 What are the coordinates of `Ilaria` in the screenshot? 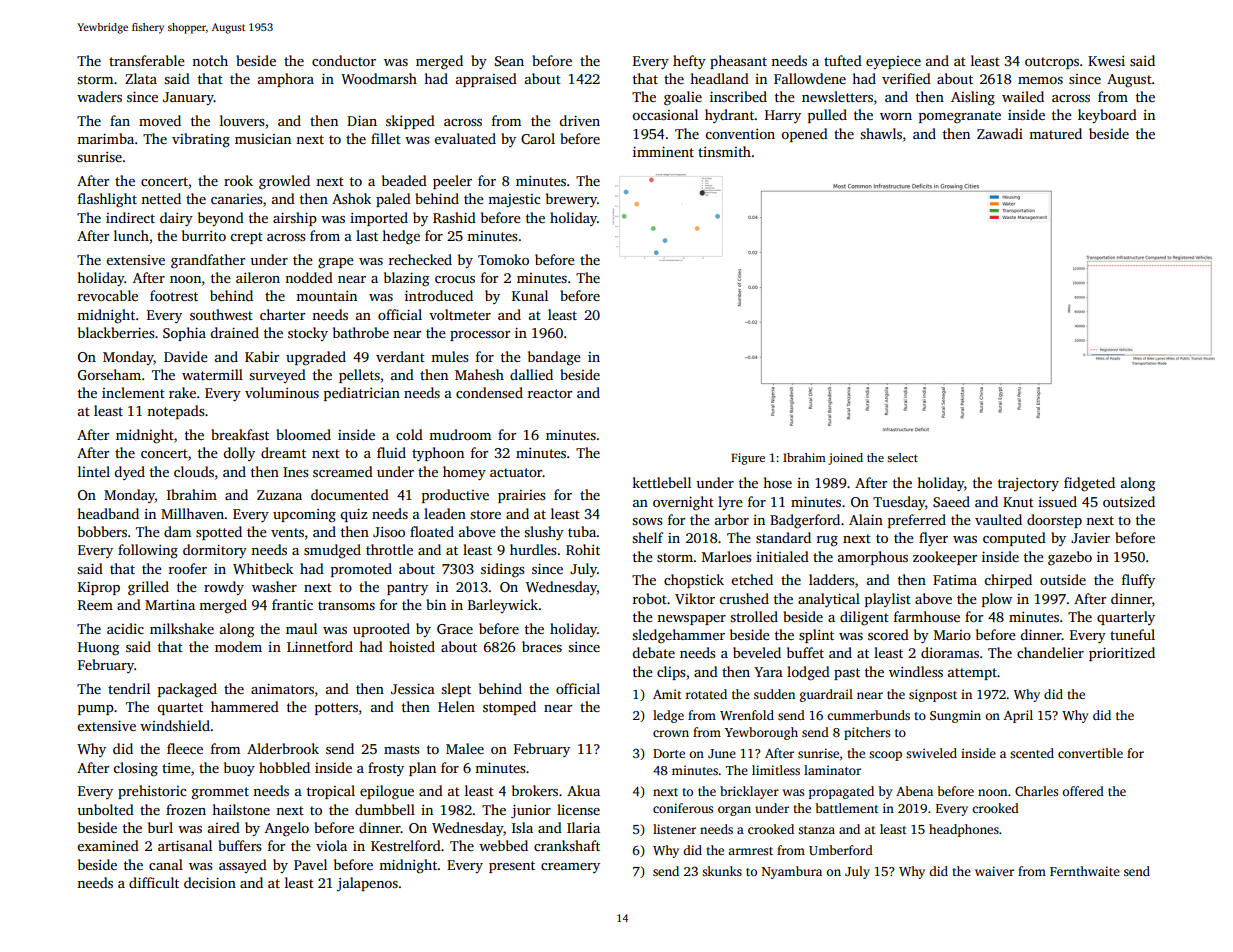 It's located at (583, 827).
